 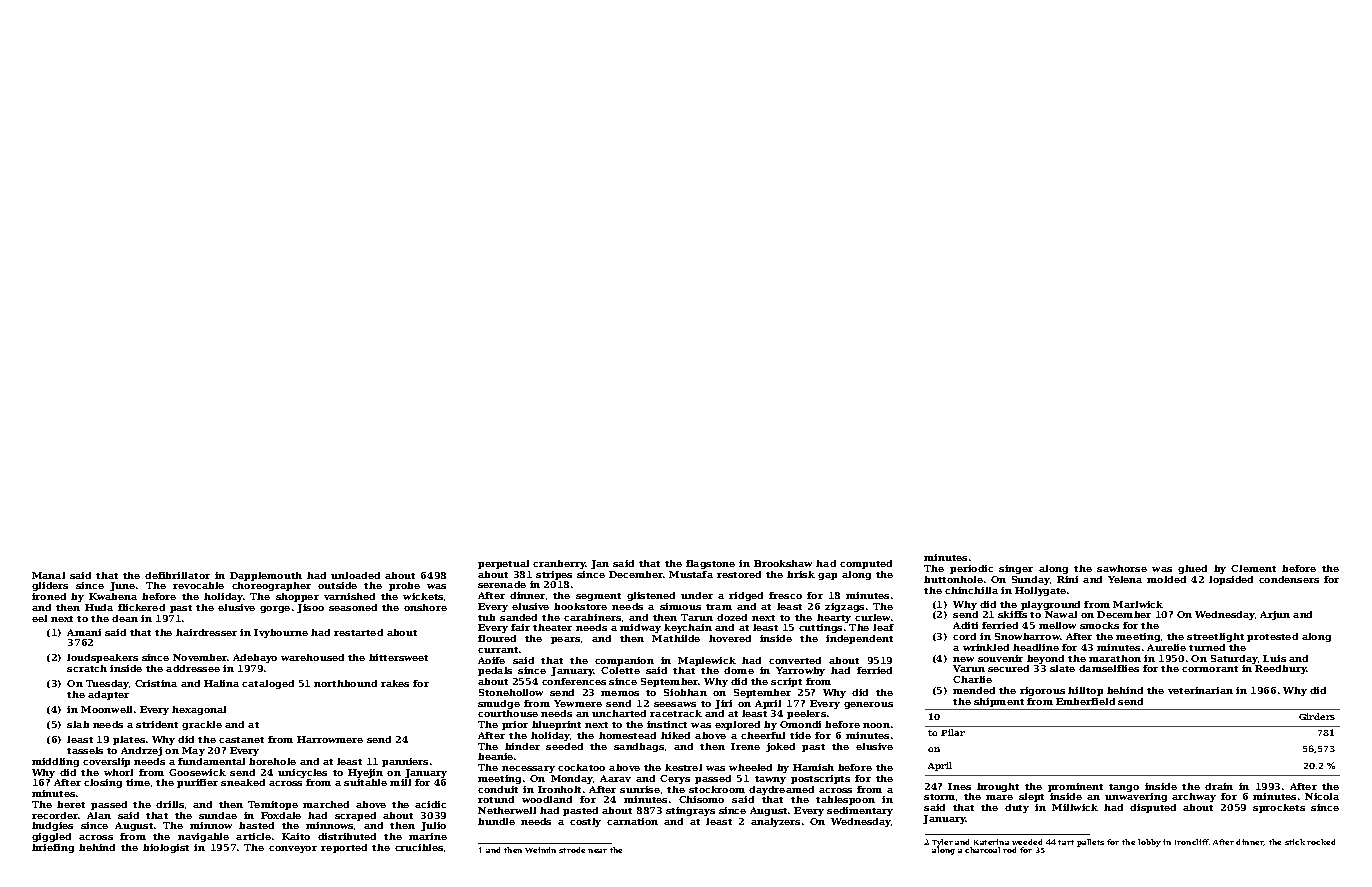 What do you see at coordinates (84, 632) in the document?
I see `Amani` at bounding box center [84, 632].
